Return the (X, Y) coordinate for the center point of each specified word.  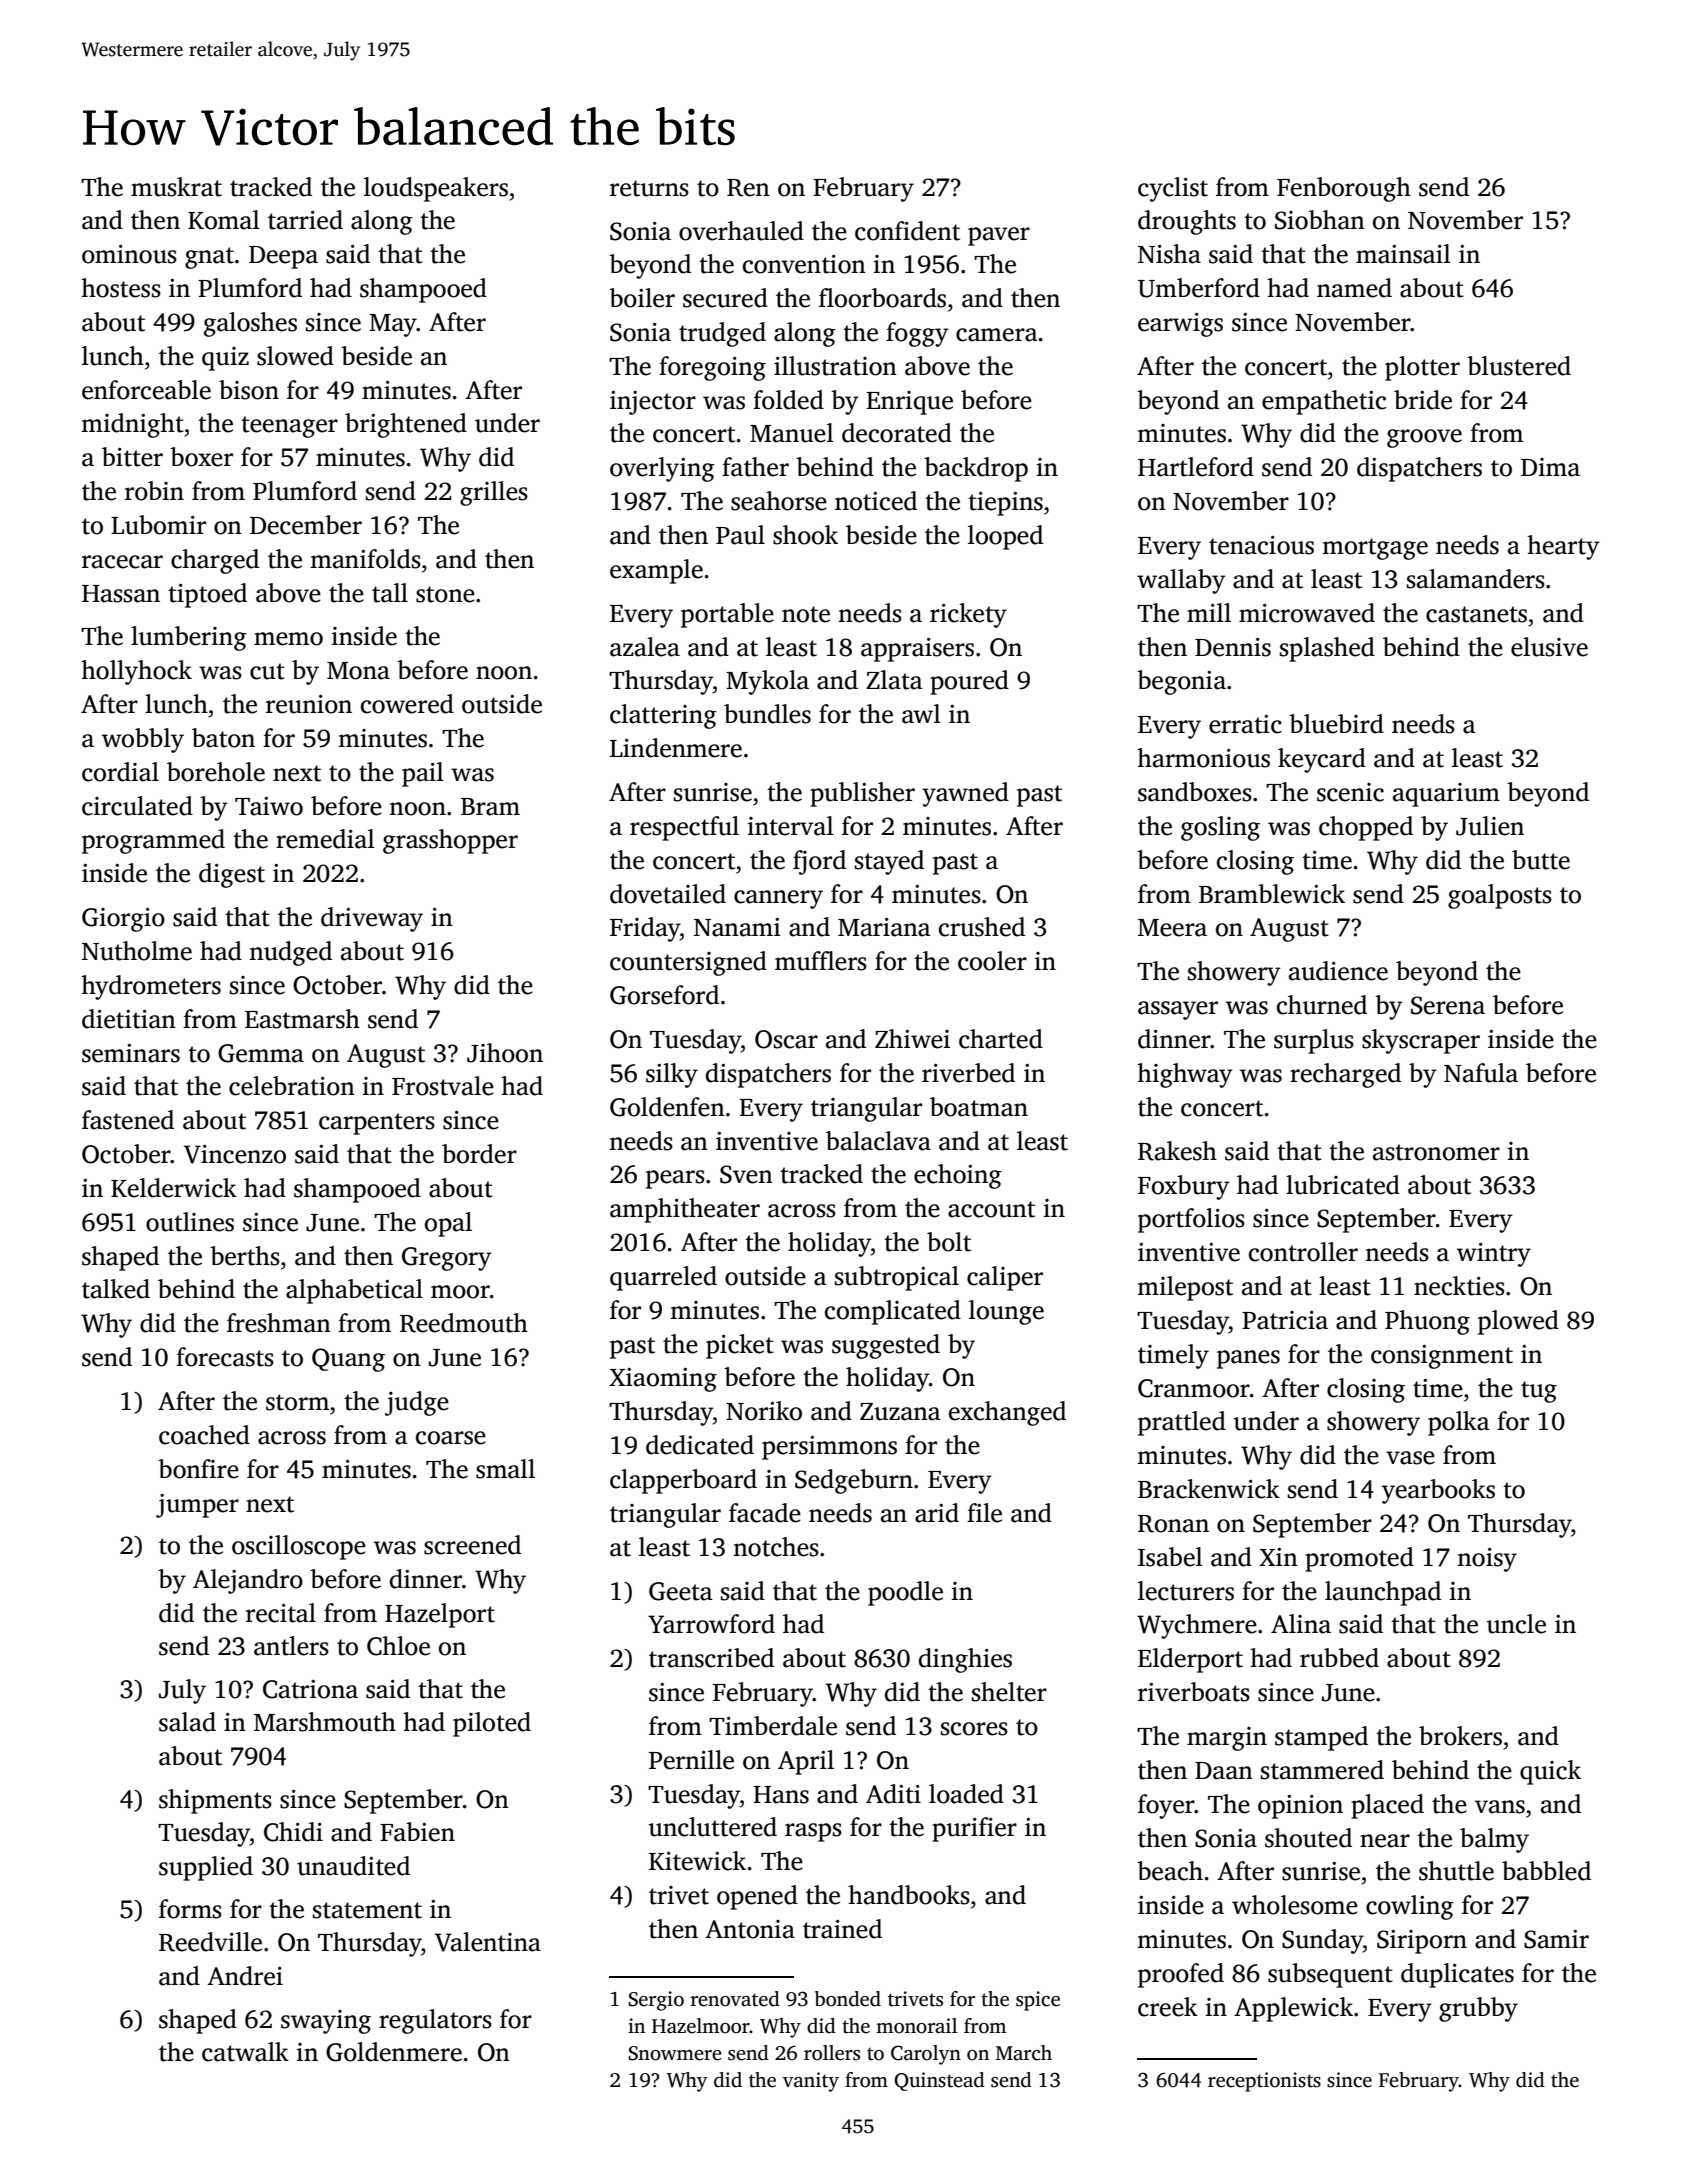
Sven (746, 1174)
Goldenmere (394, 2052)
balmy (1494, 1840)
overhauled (741, 231)
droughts (1187, 222)
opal (448, 1224)
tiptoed (207, 595)
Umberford (1199, 288)
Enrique (909, 403)
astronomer (1436, 1152)
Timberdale (773, 1726)
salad (187, 1722)
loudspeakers (436, 189)
